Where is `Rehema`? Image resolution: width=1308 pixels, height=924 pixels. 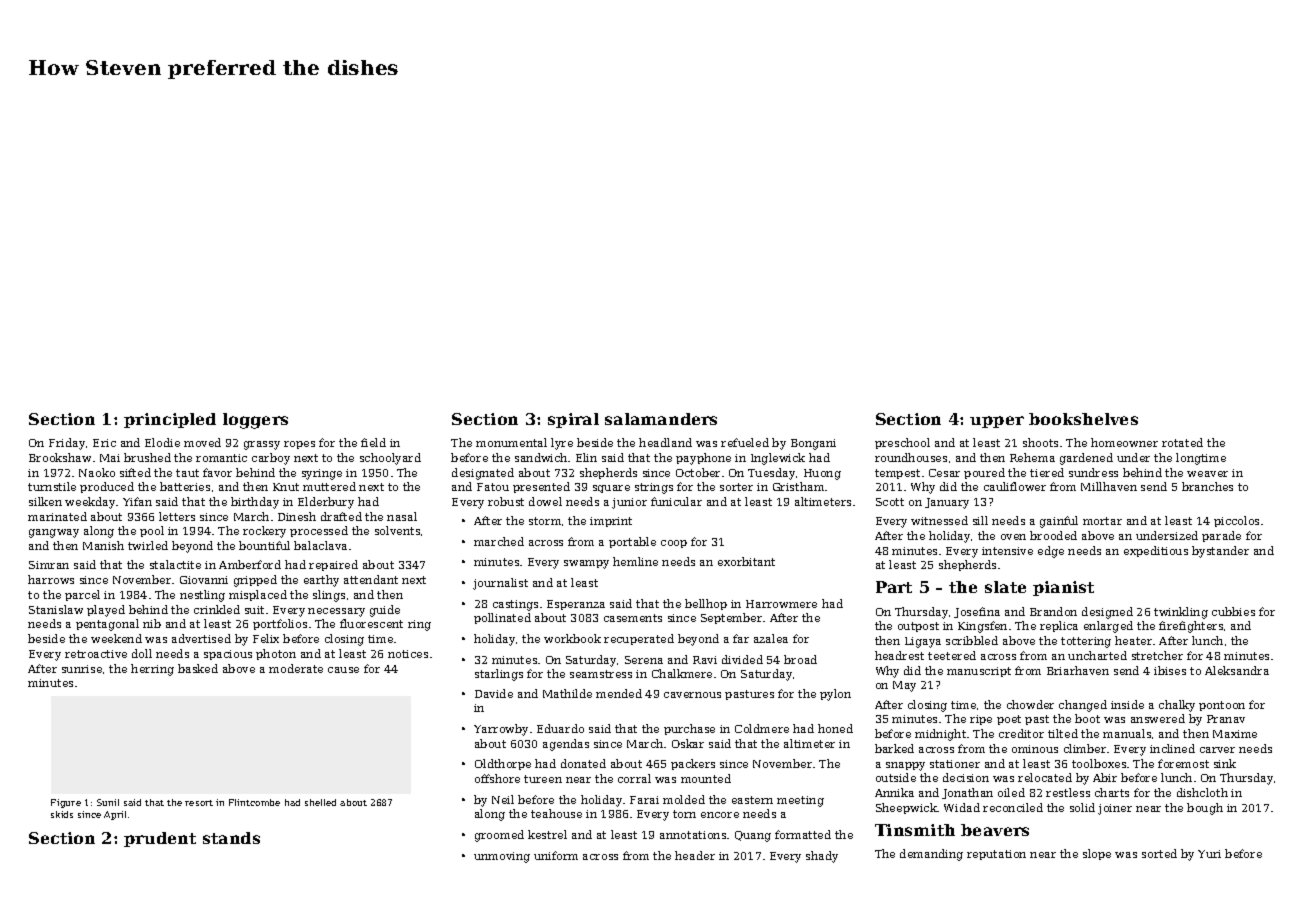
Rehema is located at coordinates (1032, 457).
